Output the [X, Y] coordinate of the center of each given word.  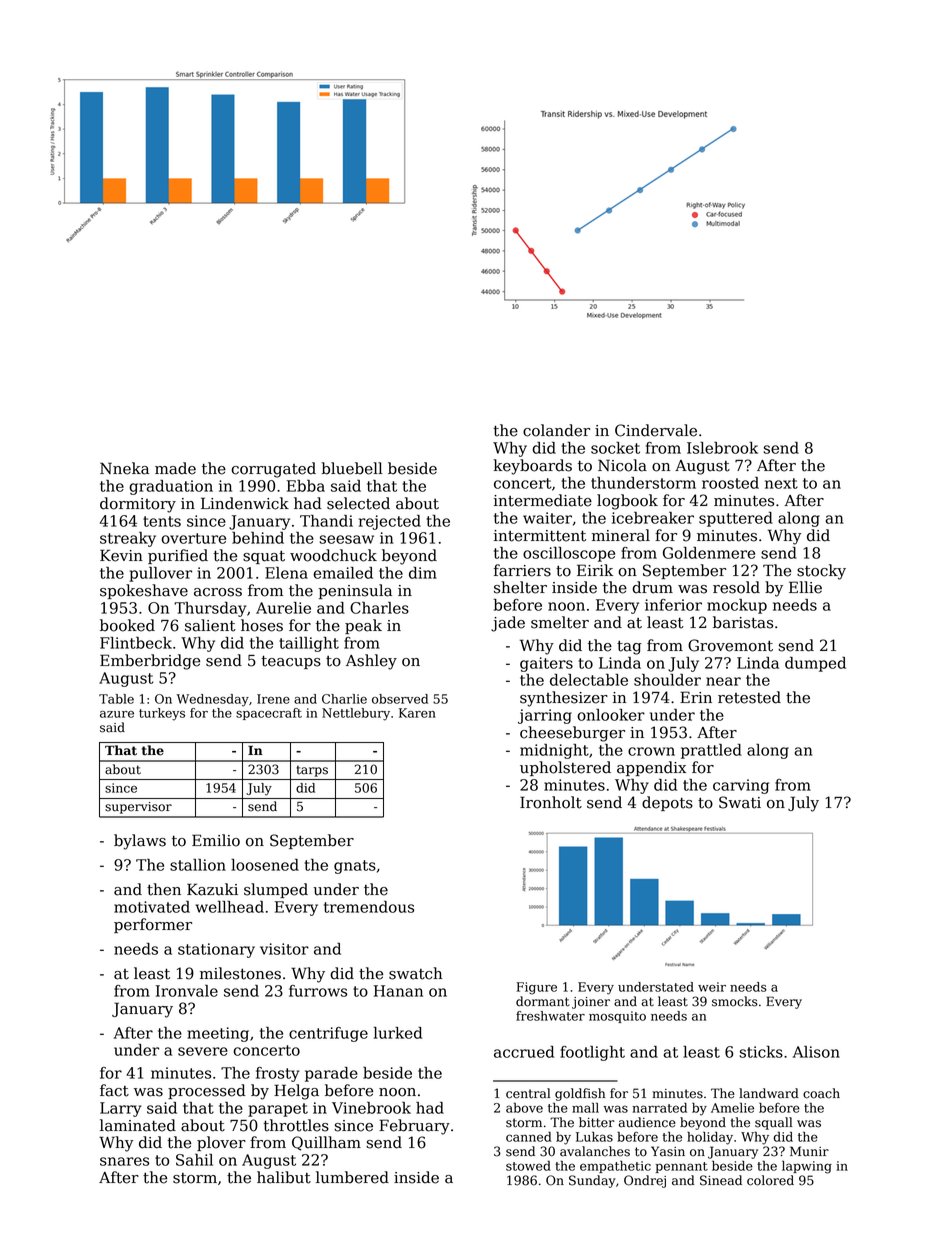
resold [736, 587]
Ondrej [645, 1181]
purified [178, 556]
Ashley [371, 662]
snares [124, 1161]
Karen [417, 713]
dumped [815, 664]
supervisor [138, 808]
